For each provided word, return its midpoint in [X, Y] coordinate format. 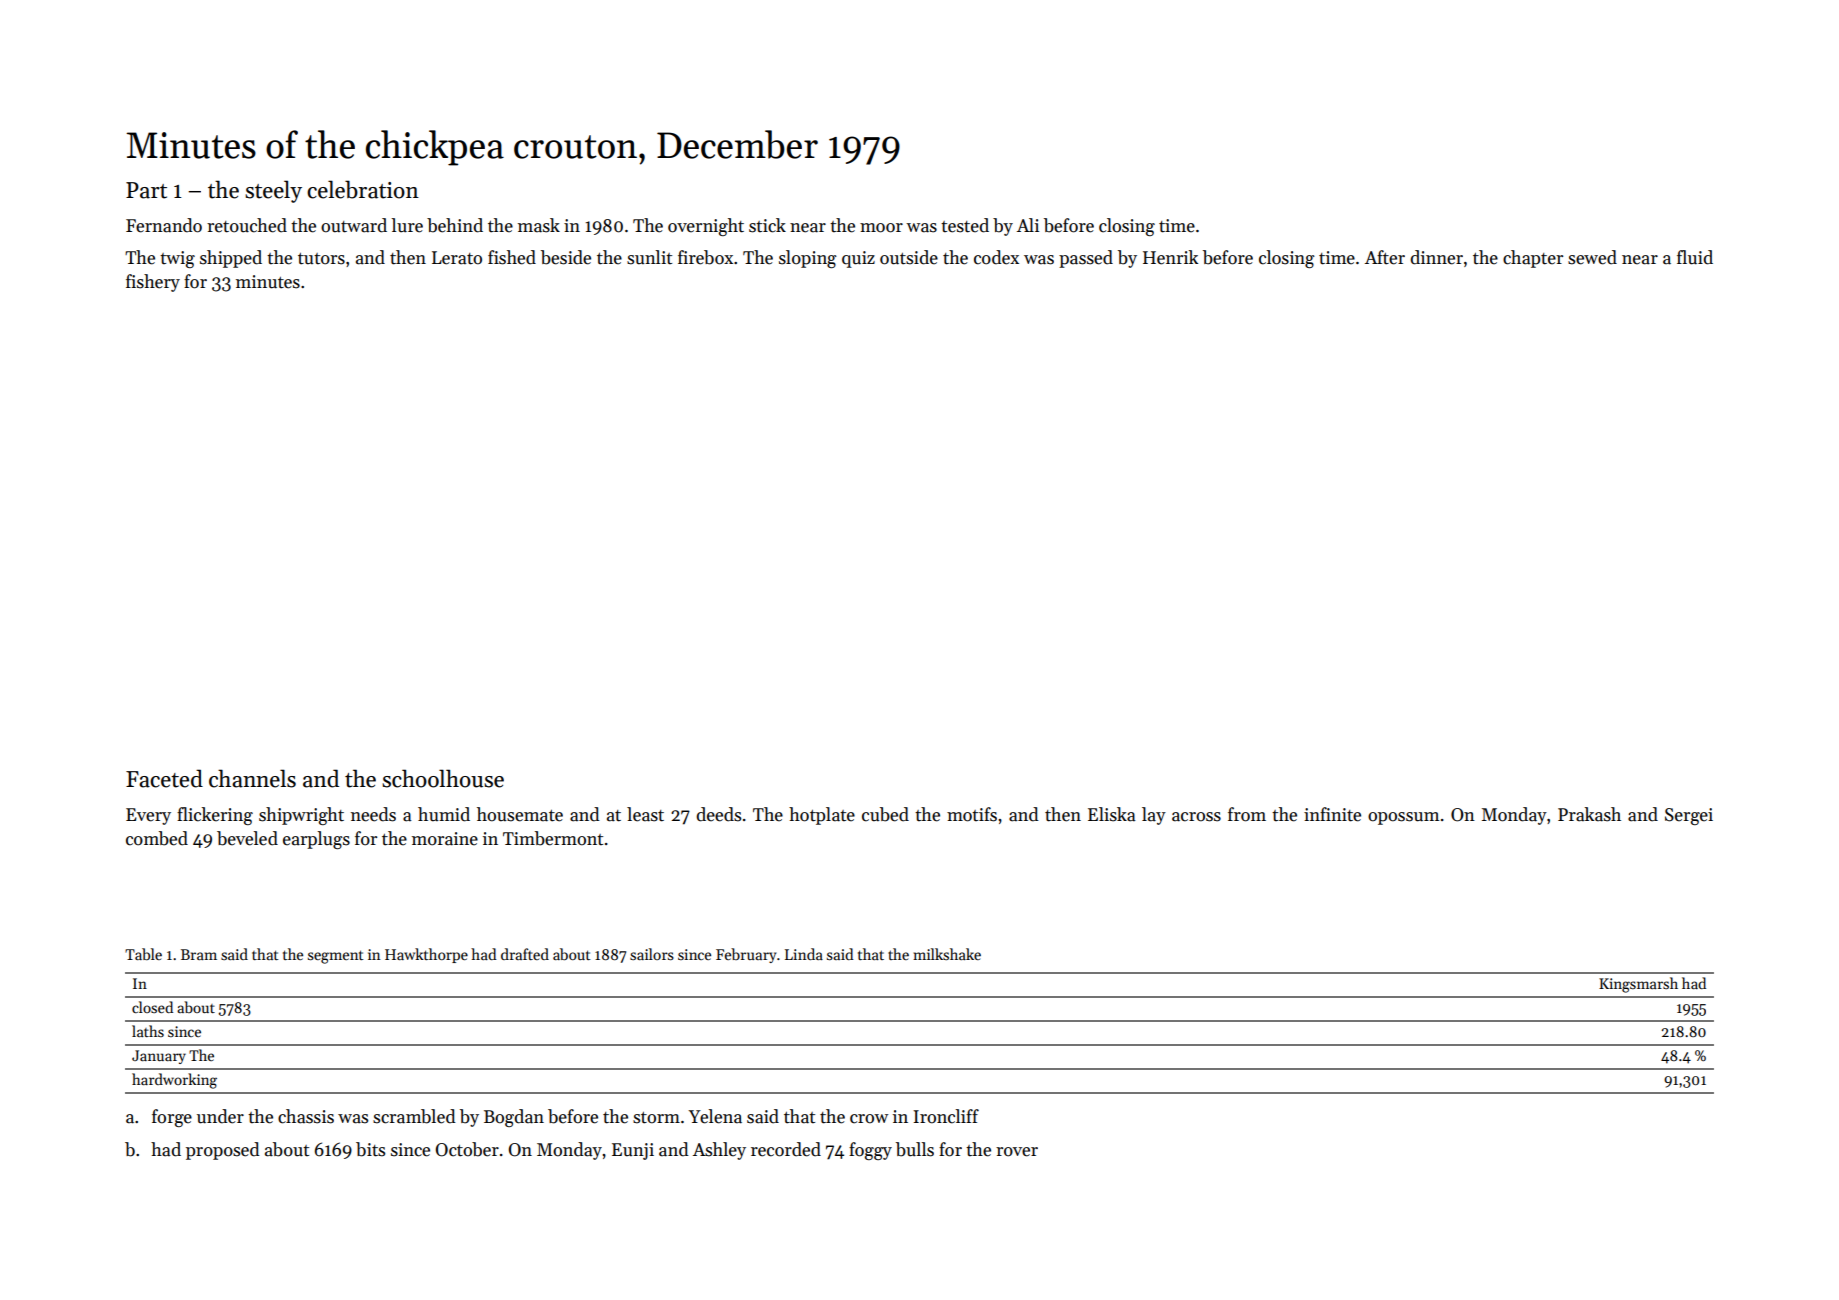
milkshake [947, 954]
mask [539, 225]
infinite [1332, 814]
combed [157, 838]
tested [965, 225]
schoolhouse [443, 778]
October [467, 1149]
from [1247, 814]
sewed [1592, 257]
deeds [718, 814]
